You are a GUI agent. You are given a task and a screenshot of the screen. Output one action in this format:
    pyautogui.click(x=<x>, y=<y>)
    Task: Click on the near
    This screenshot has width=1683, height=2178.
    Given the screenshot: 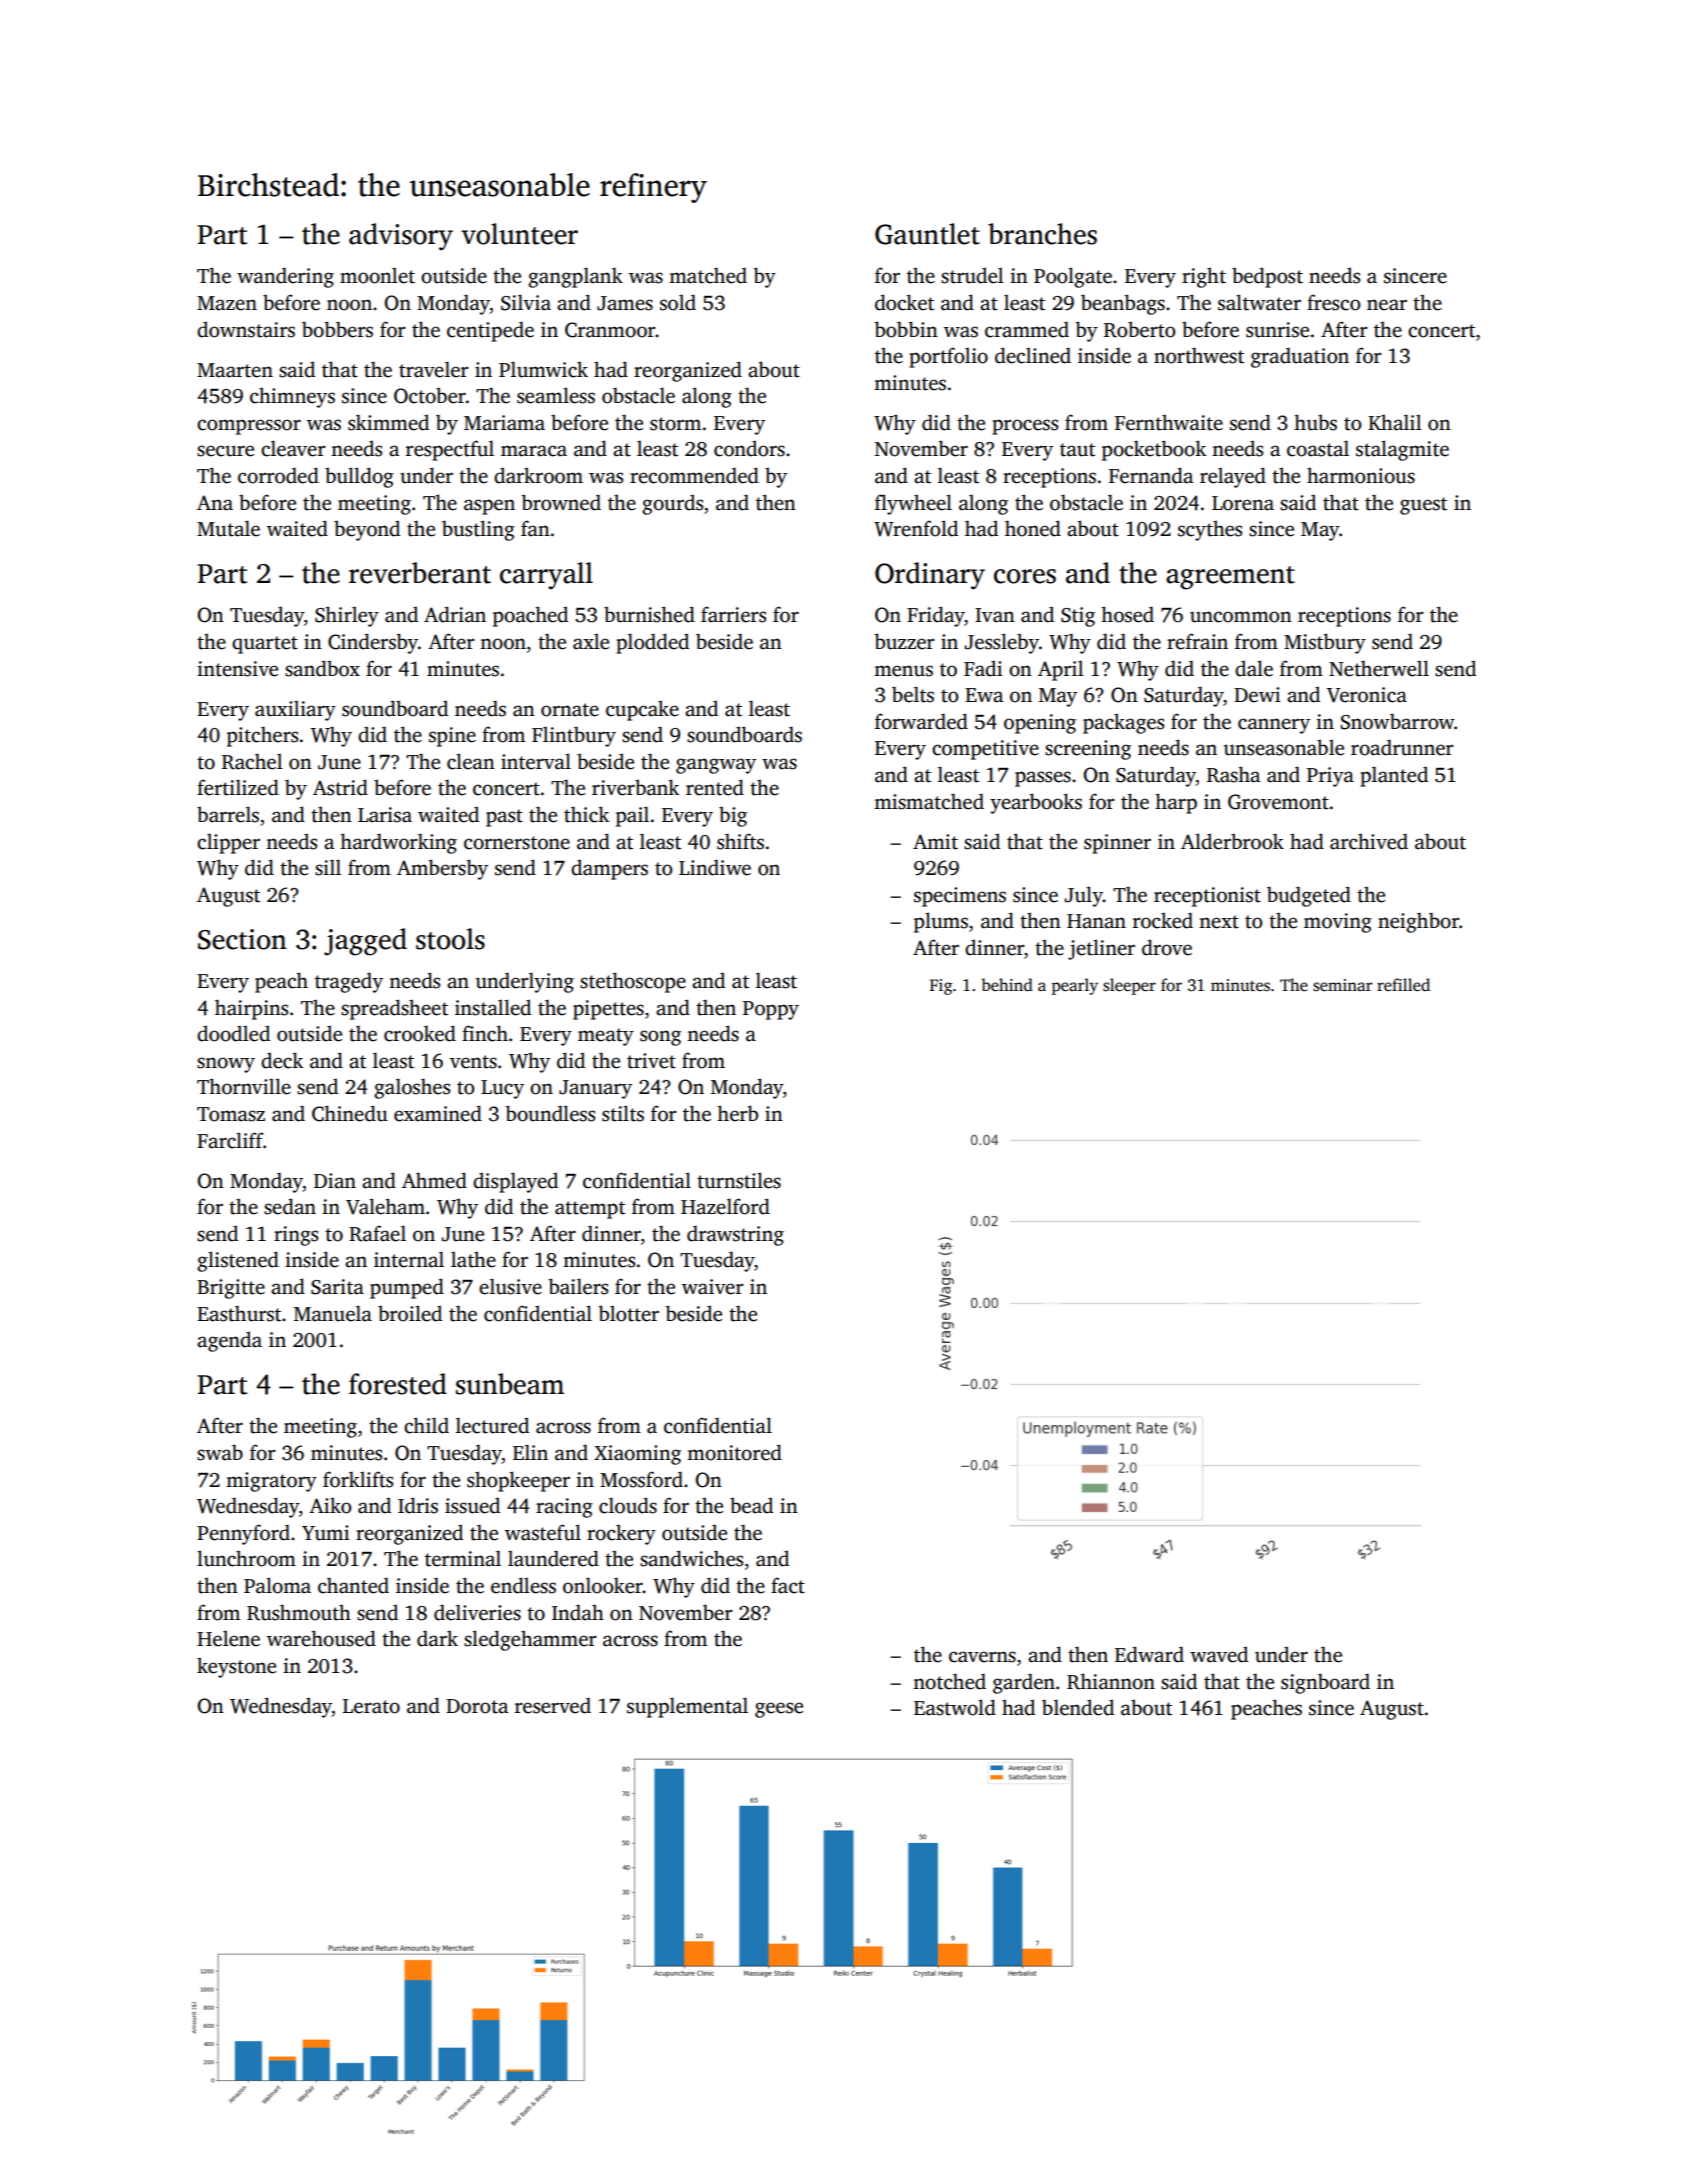 What is the action you would take?
    pyautogui.click(x=1387, y=305)
